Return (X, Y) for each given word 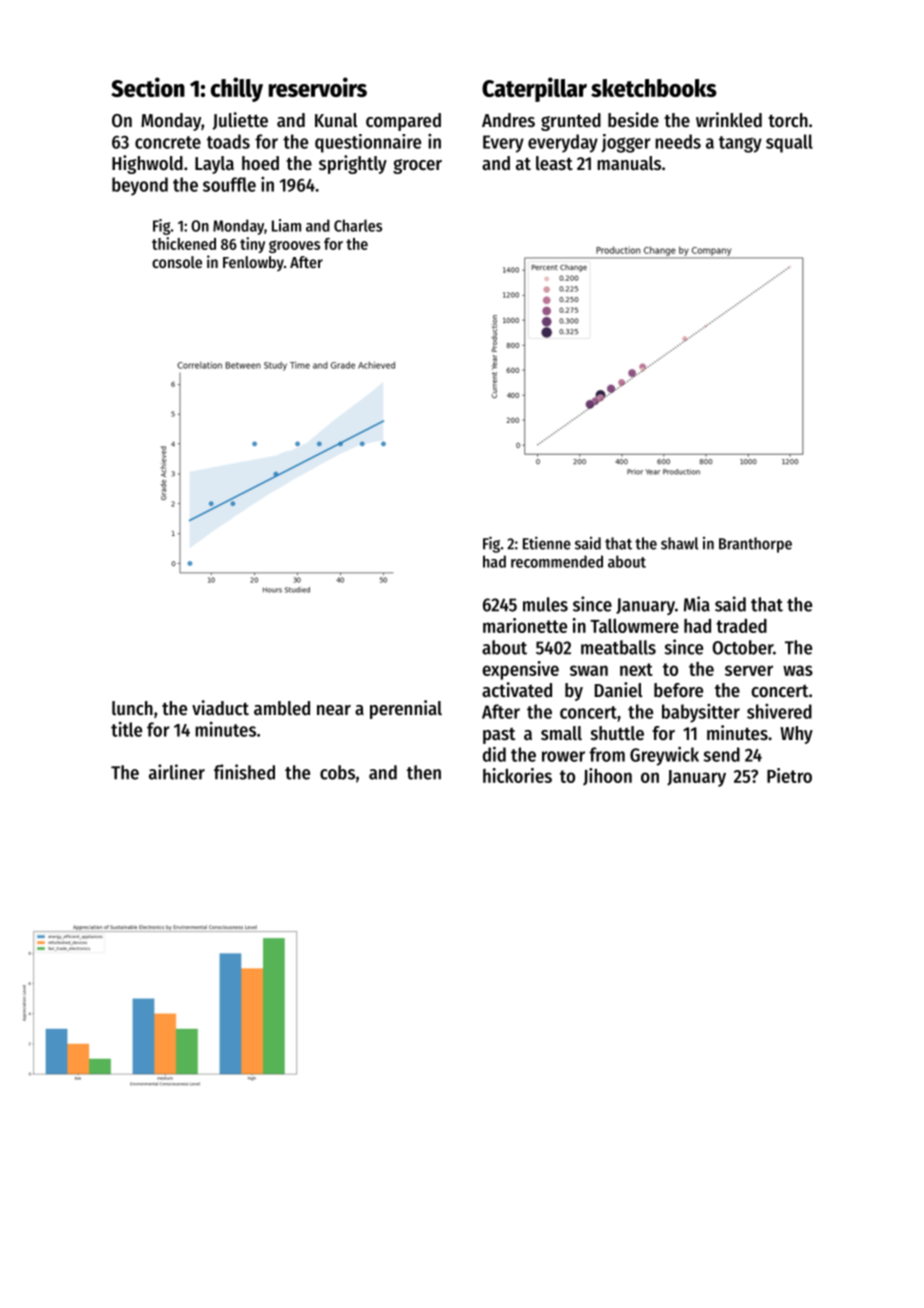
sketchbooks (654, 88)
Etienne (547, 543)
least (554, 163)
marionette (525, 625)
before (678, 690)
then (424, 772)
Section (148, 87)
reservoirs (318, 87)
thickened (184, 243)
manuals (629, 163)
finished (244, 772)
